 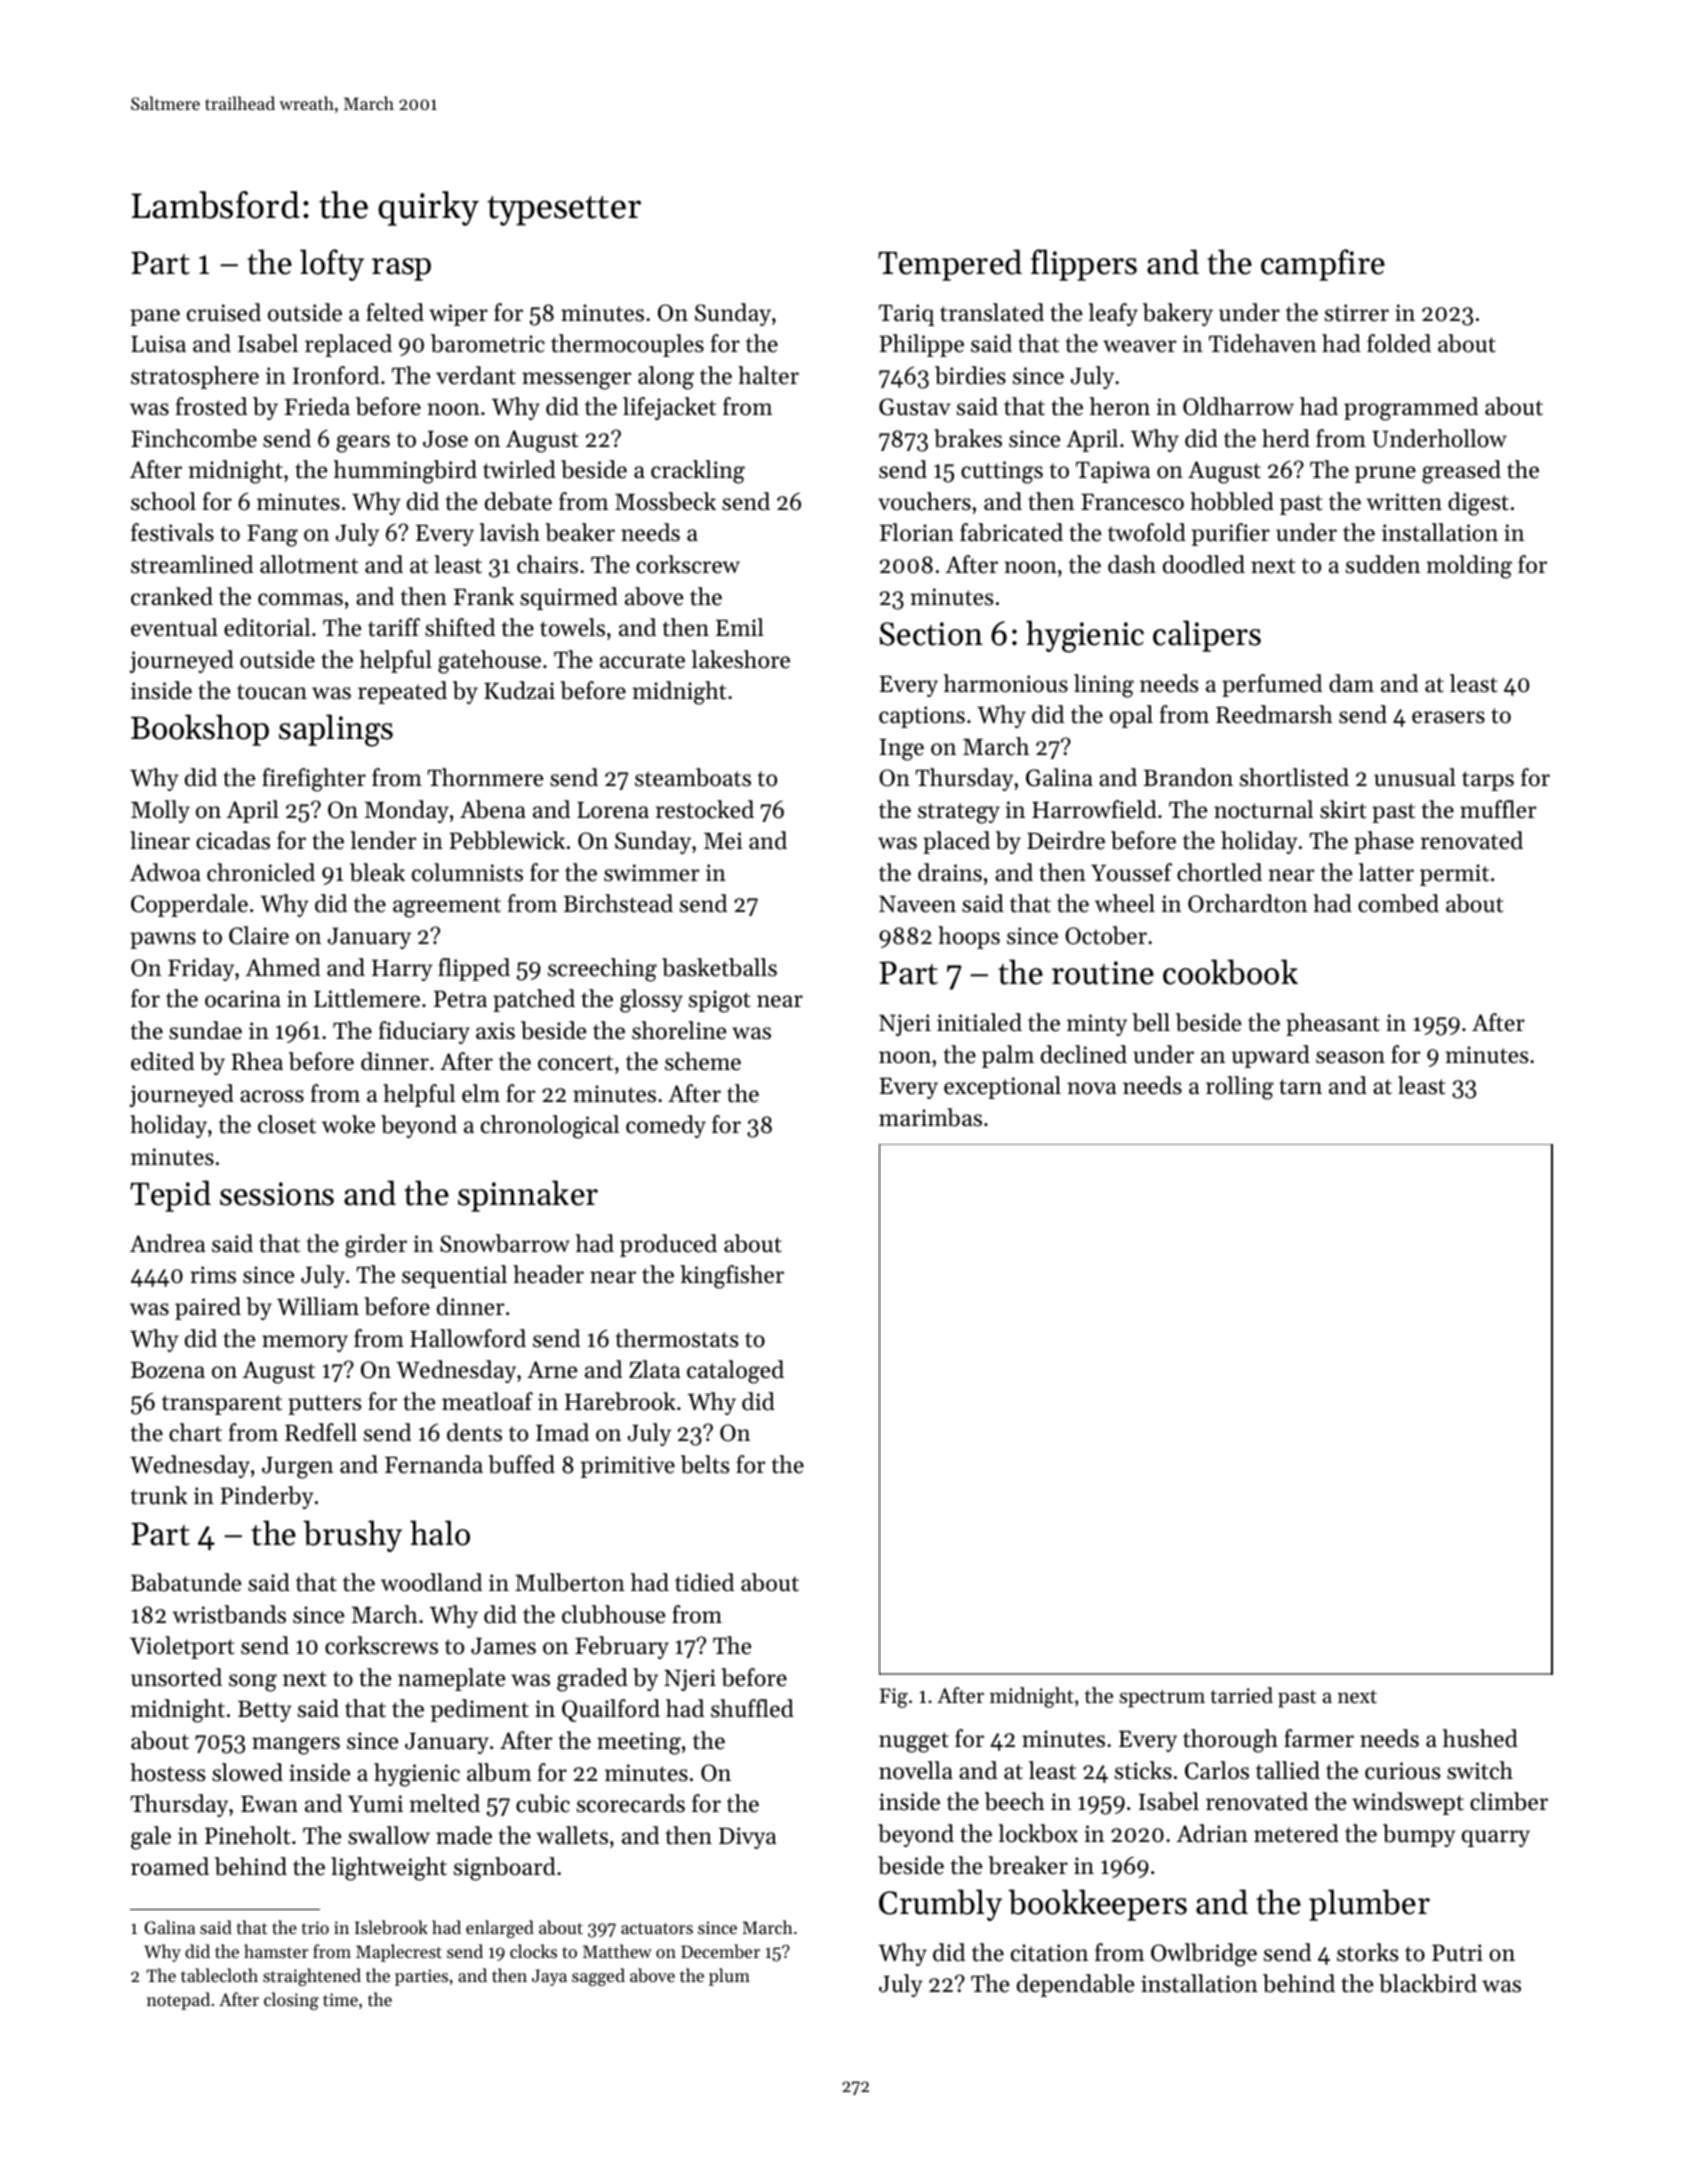 I want to click on leafy, so click(x=1113, y=314).
